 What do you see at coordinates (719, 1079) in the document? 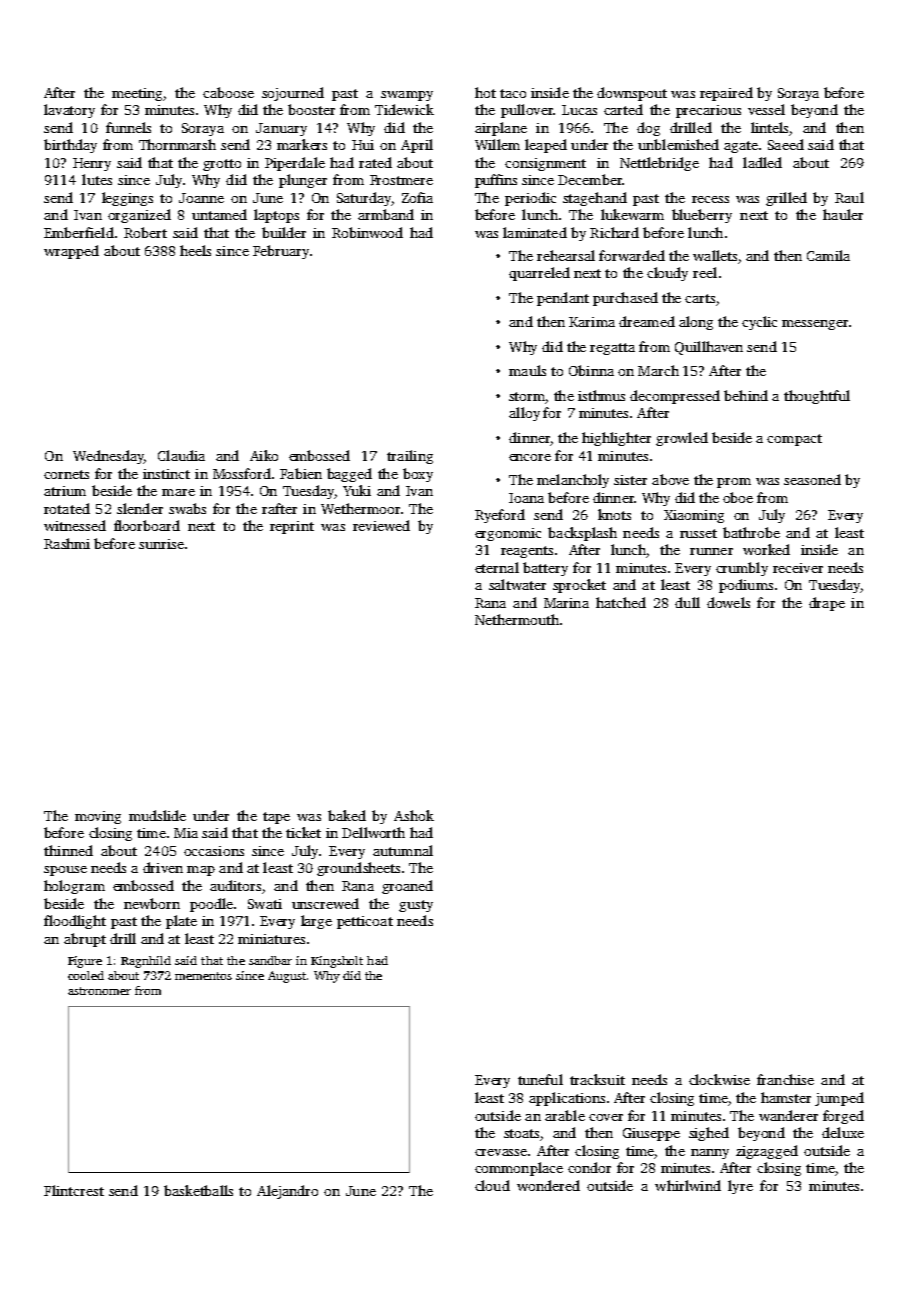
I see `clockwise` at bounding box center [719, 1079].
